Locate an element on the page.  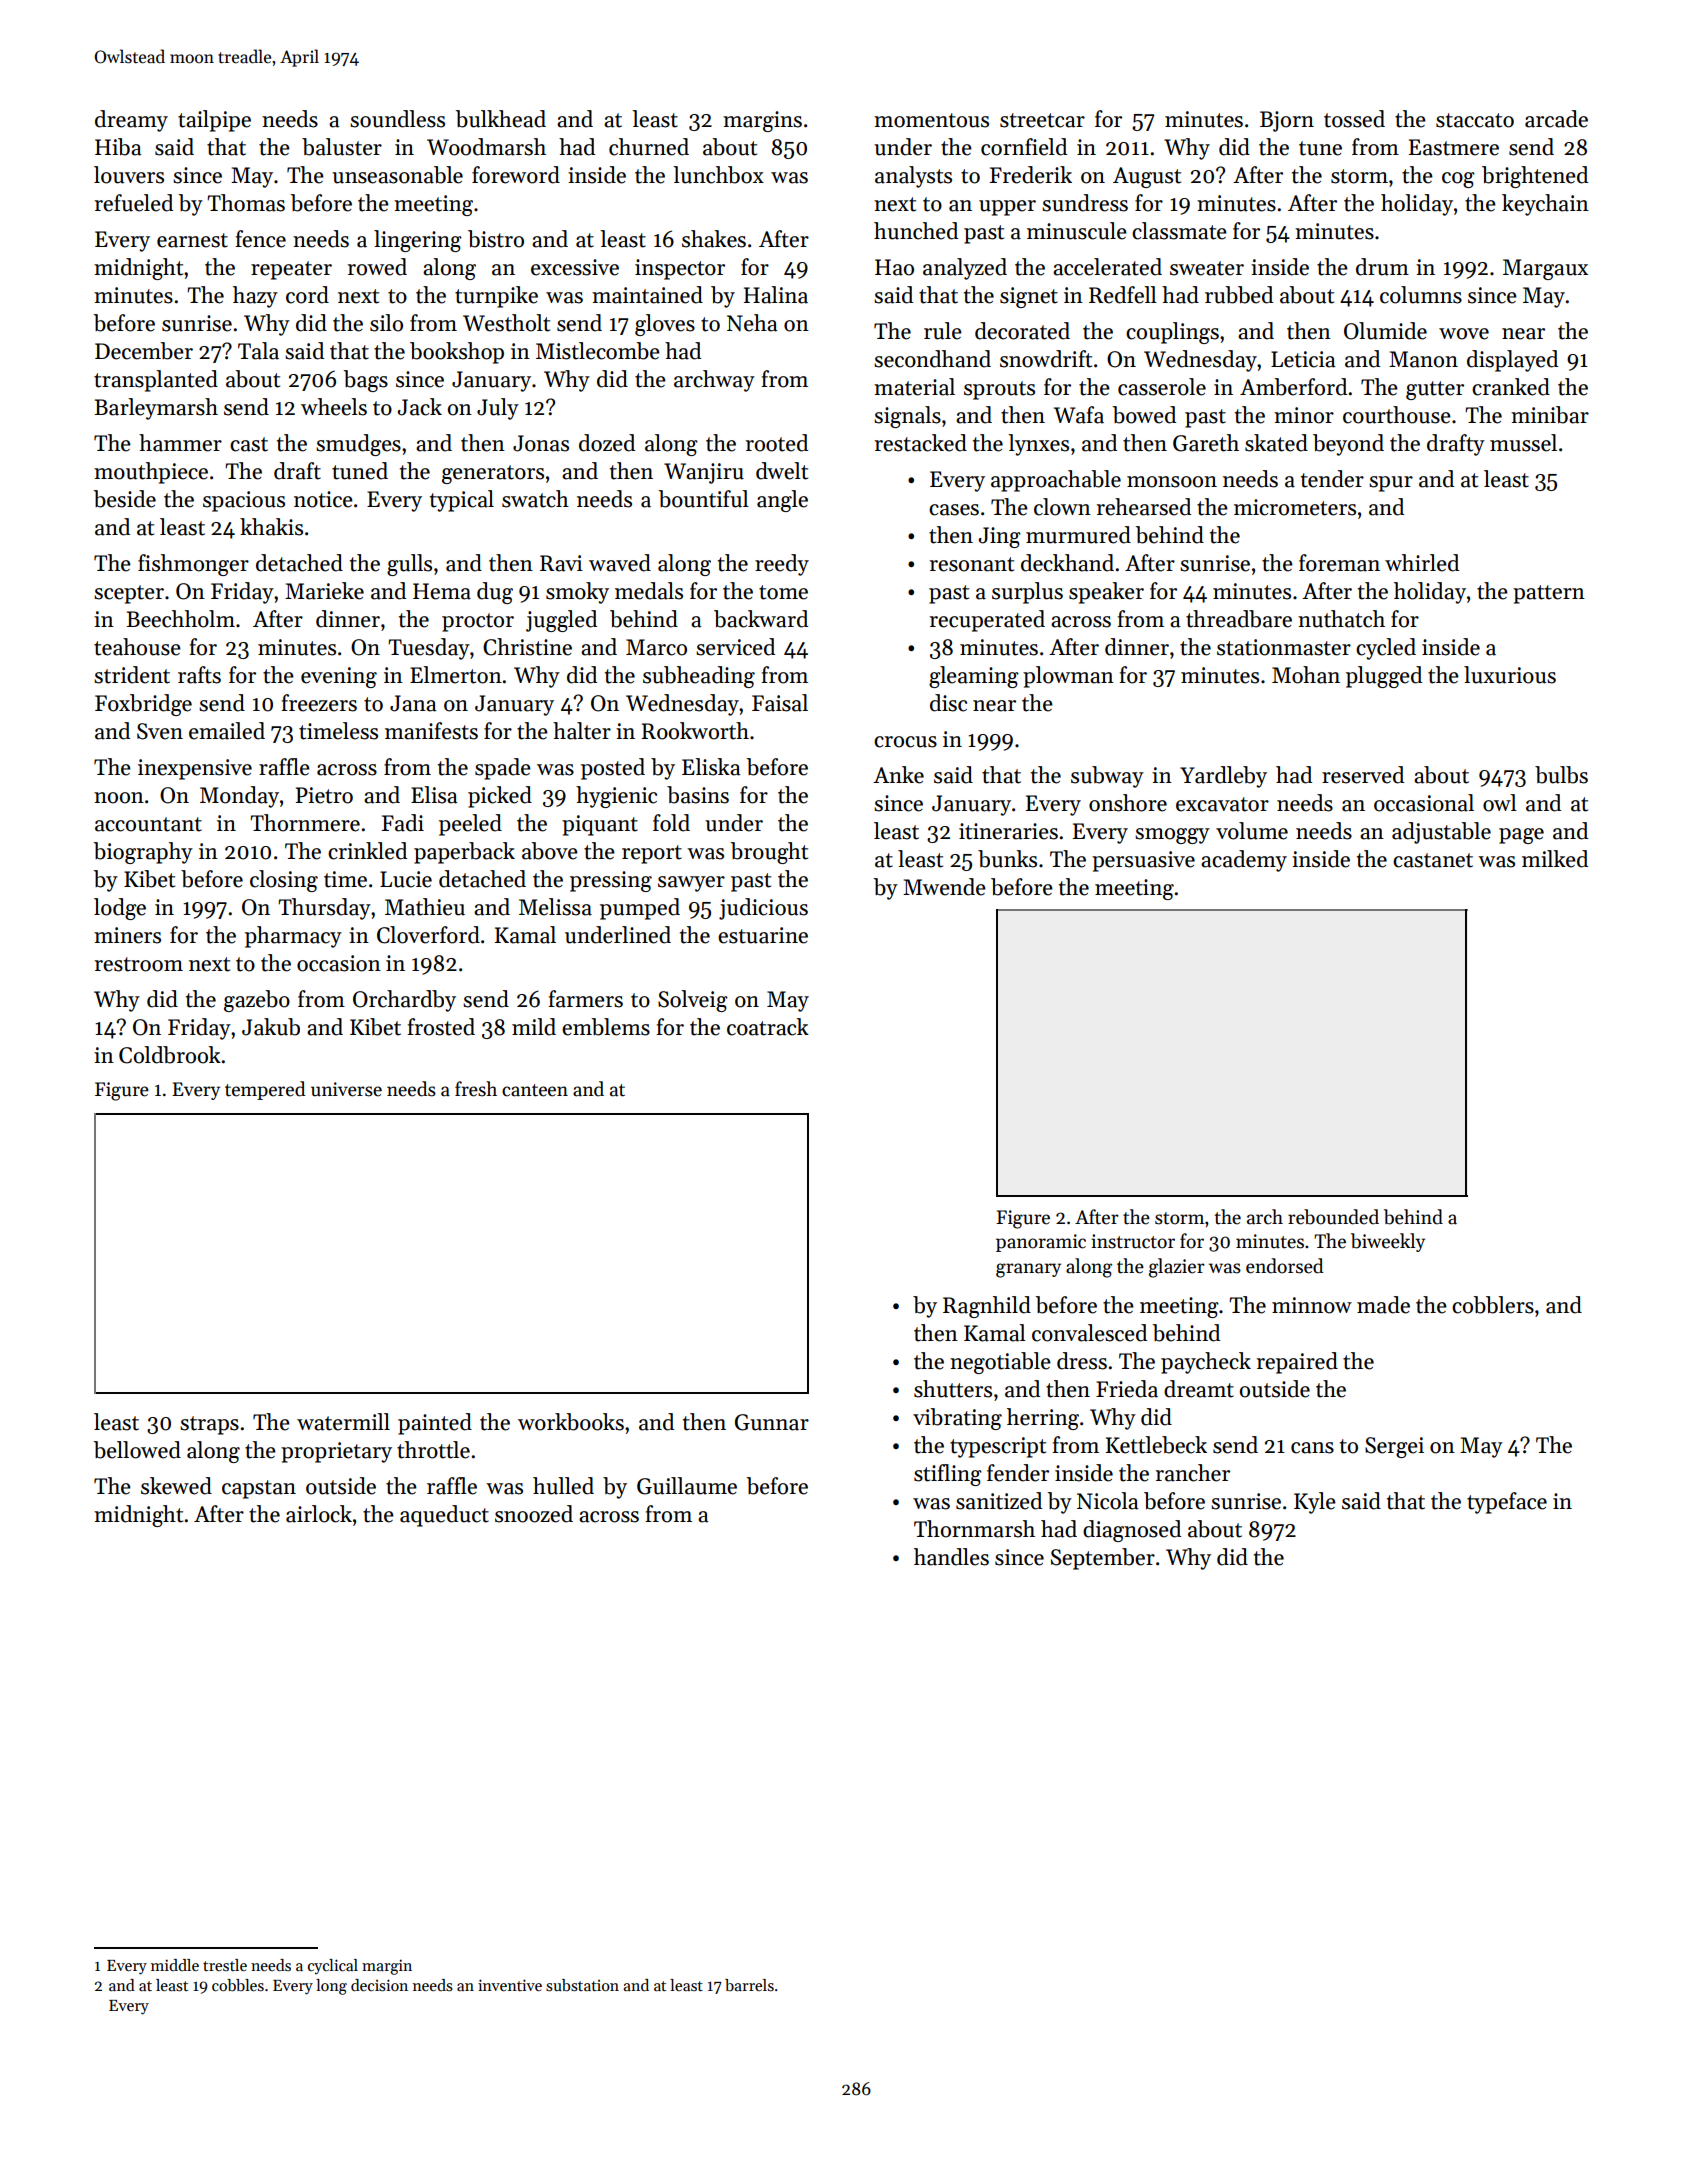
smoggy is located at coordinates (1172, 836).
